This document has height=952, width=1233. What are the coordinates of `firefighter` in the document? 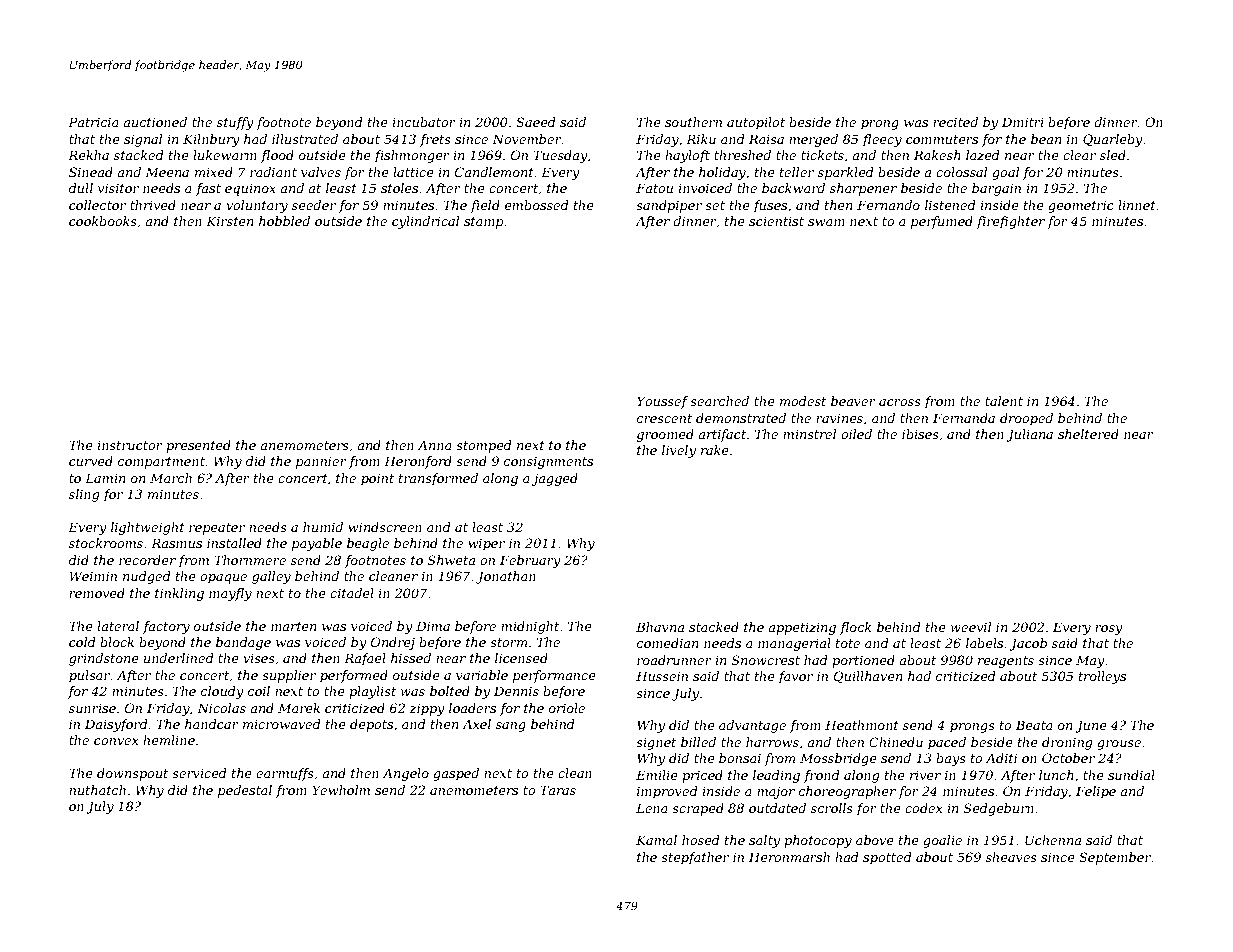 It's located at (1010, 222).
